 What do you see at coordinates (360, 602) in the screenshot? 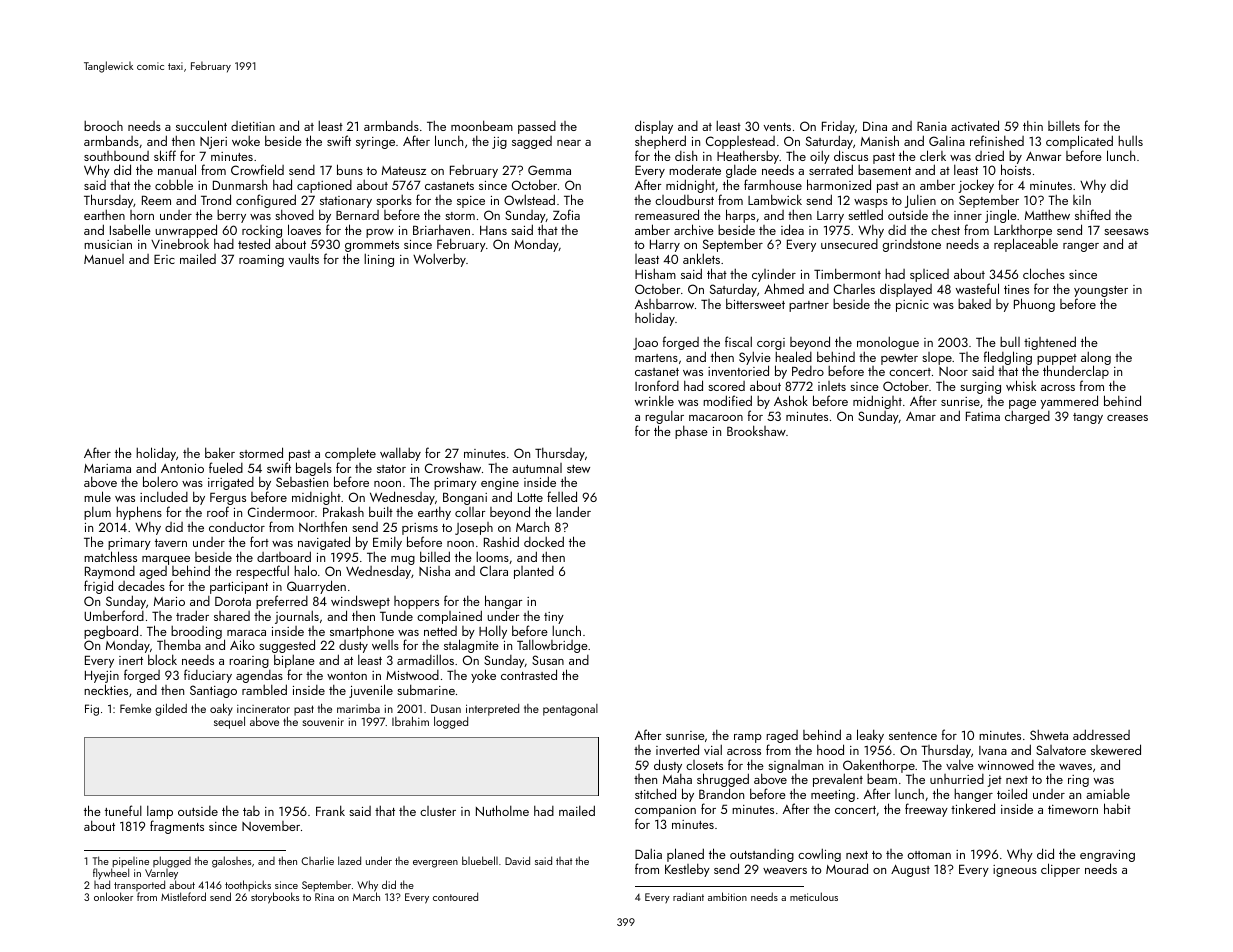
I see `windswept` at bounding box center [360, 602].
